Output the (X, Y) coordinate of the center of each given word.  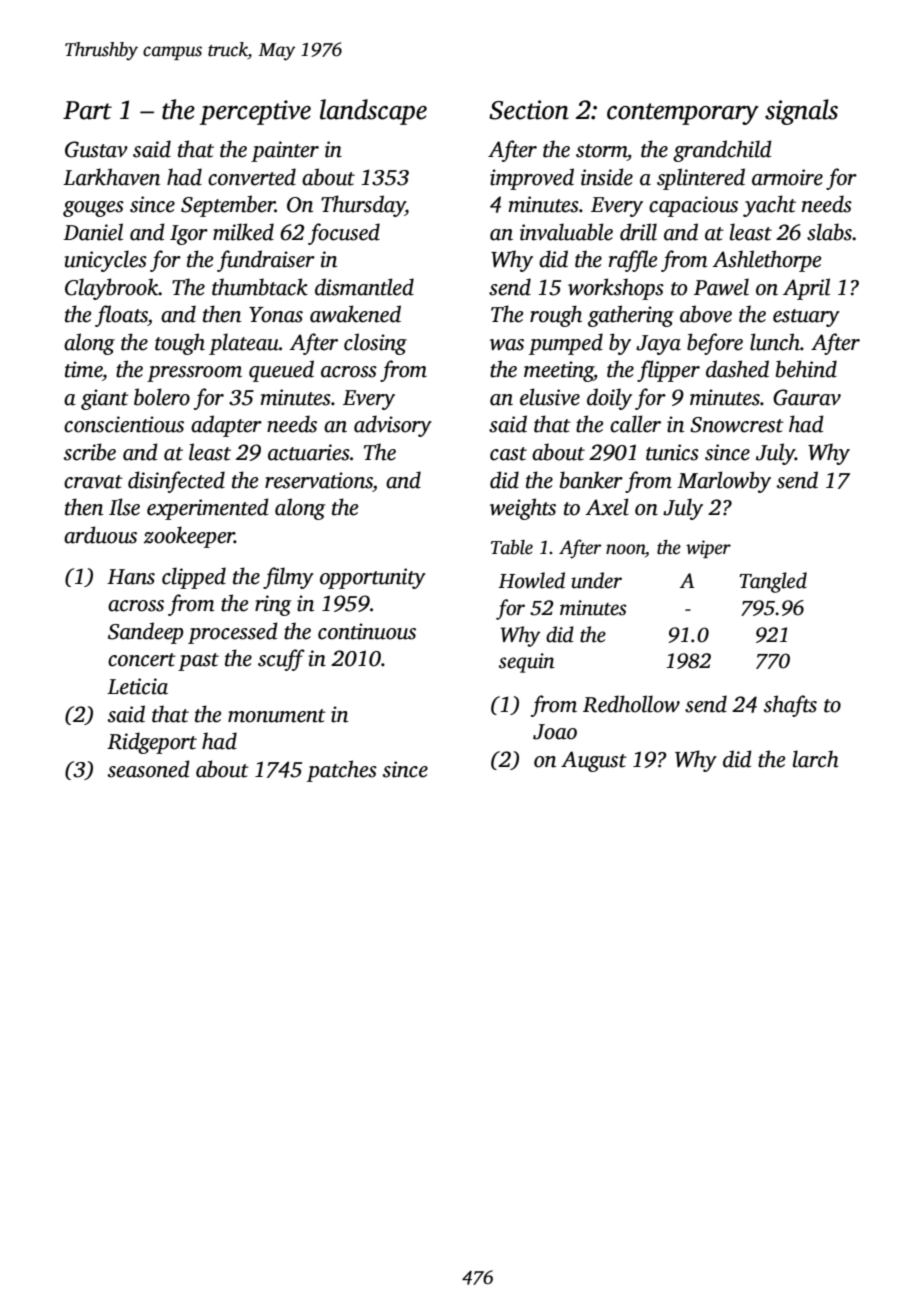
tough (180, 344)
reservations (319, 480)
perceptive (255, 112)
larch (816, 759)
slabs (829, 232)
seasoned (149, 769)
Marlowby (724, 482)
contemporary (683, 114)
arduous (100, 535)
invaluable (566, 232)
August (594, 761)
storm (601, 151)
